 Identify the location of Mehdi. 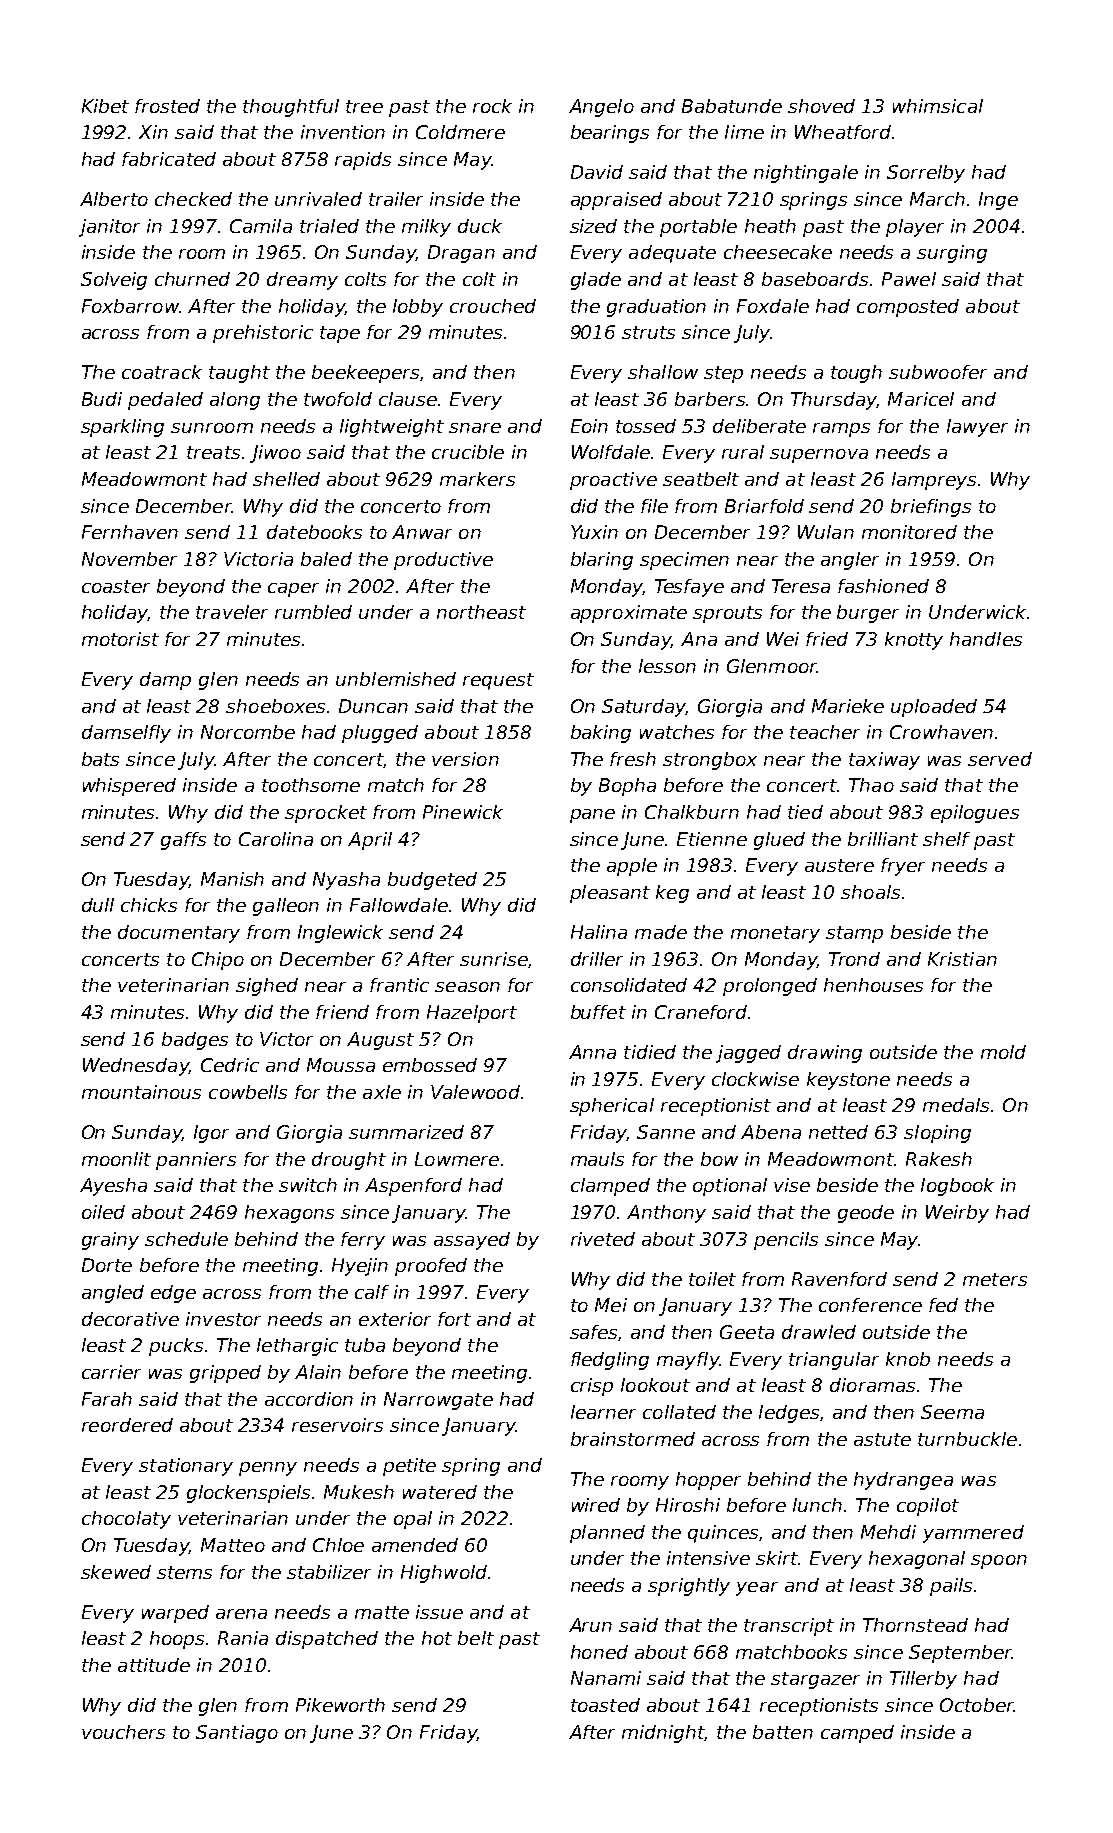
(888, 1532).
